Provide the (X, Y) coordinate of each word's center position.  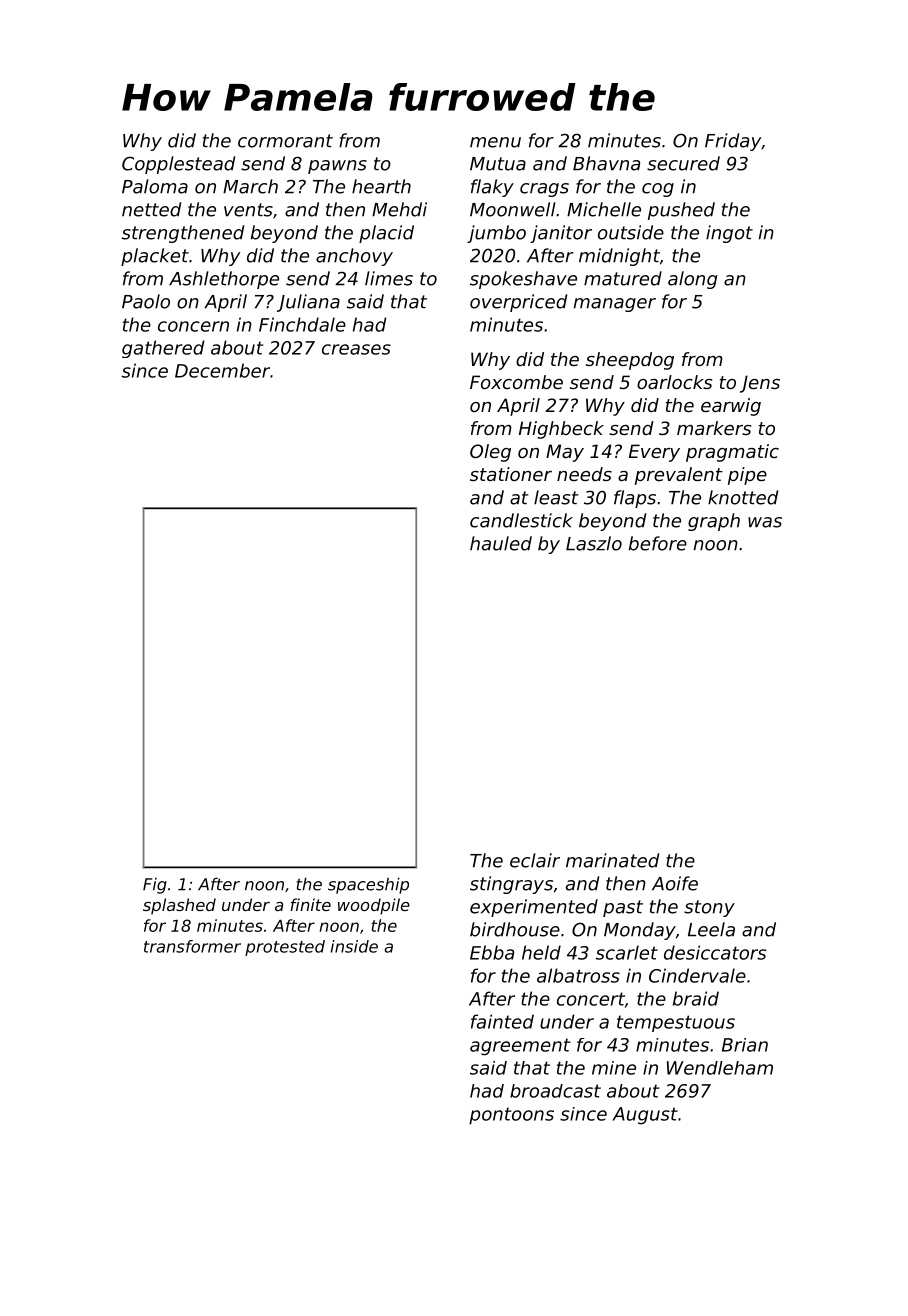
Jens (760, 384)
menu (495, 142)
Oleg (490, 453)
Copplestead (178, 165)
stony (709, 908)
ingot (729, 234)
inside (354, 946)
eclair (535, 860)
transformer (192, 946)
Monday (640, 931)
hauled (501, 543)
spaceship (368, 886)
